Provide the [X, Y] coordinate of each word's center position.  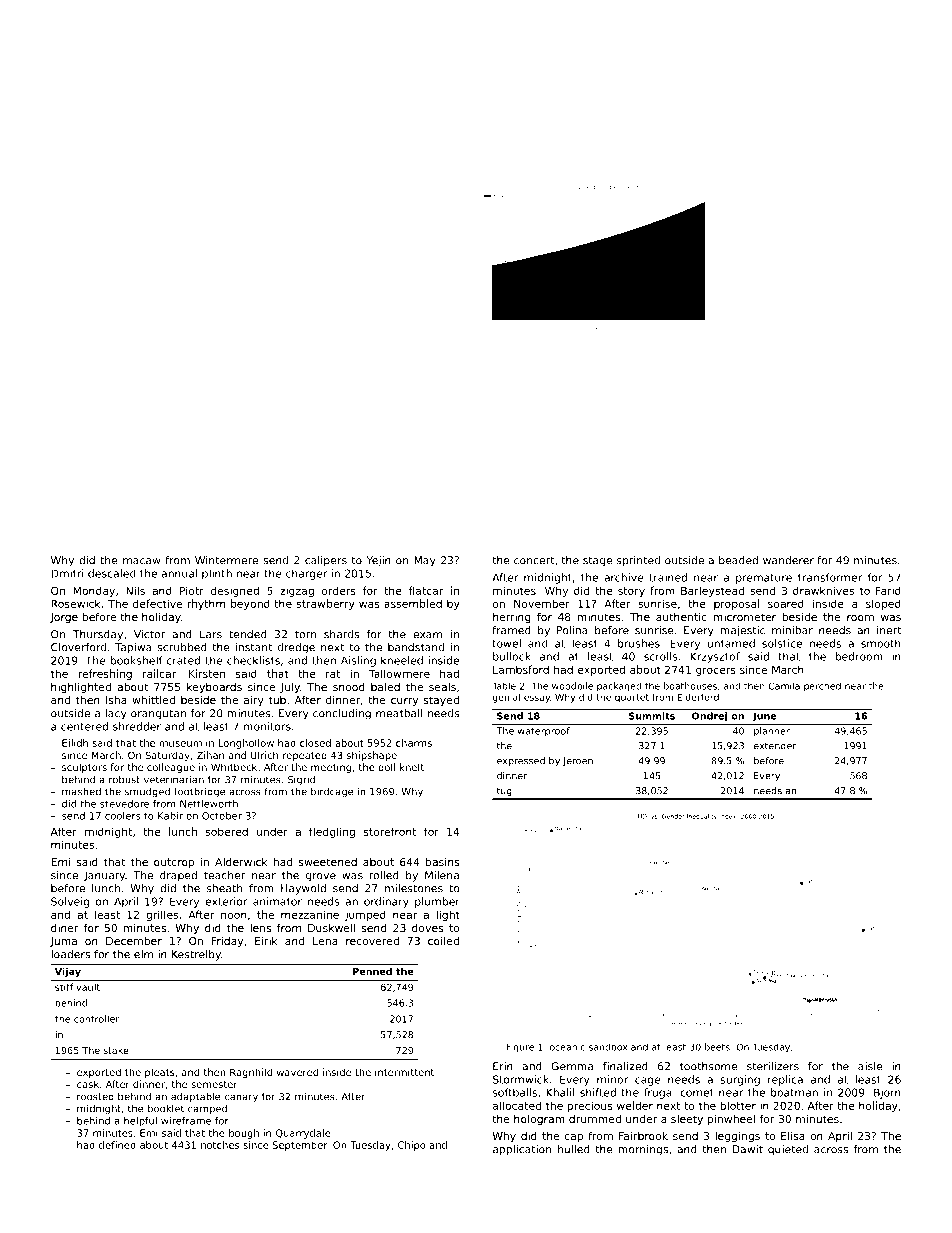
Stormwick [521, 1079]
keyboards [214, 688]
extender [775, 746]
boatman [794, 1092]
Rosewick [76, 603]
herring [512, 618]
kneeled [402, 660]
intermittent [404, 1072]
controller [96, 1019]
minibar [792, 630]
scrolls [661, 656]
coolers [122, 816]
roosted [95, 1097]
